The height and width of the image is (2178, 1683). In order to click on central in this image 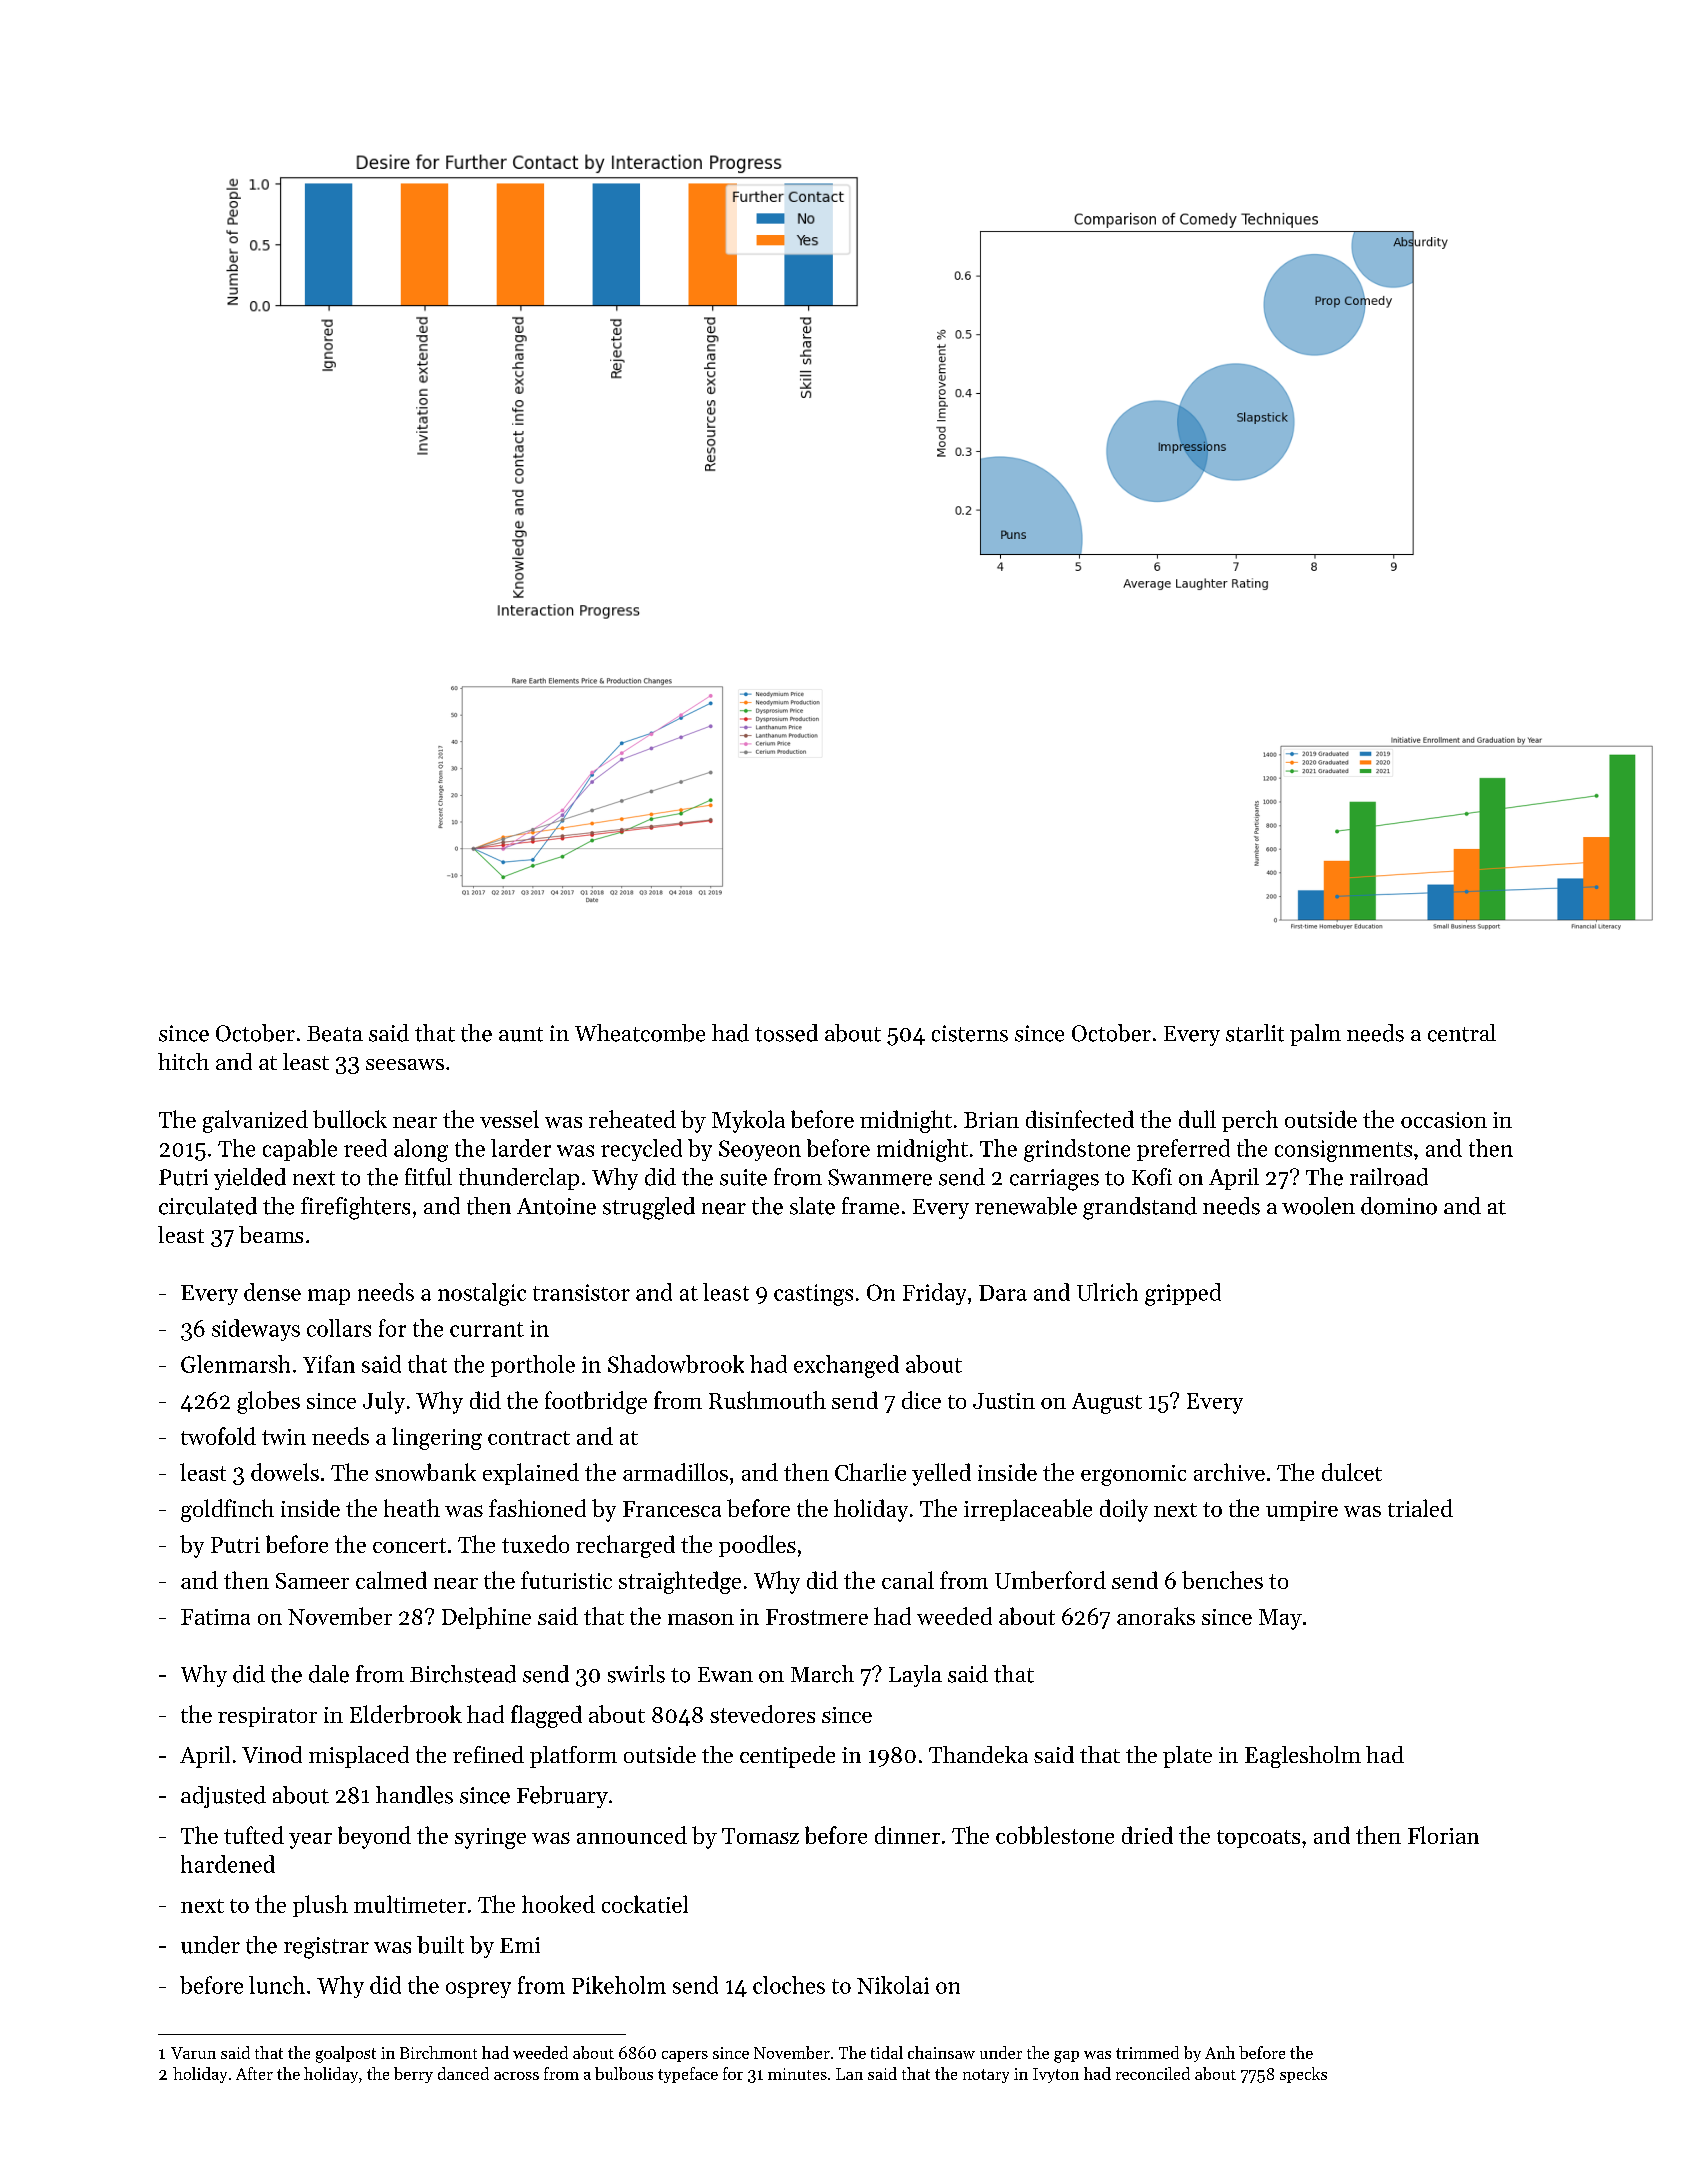, I will do `click(1462, 1033)`.
